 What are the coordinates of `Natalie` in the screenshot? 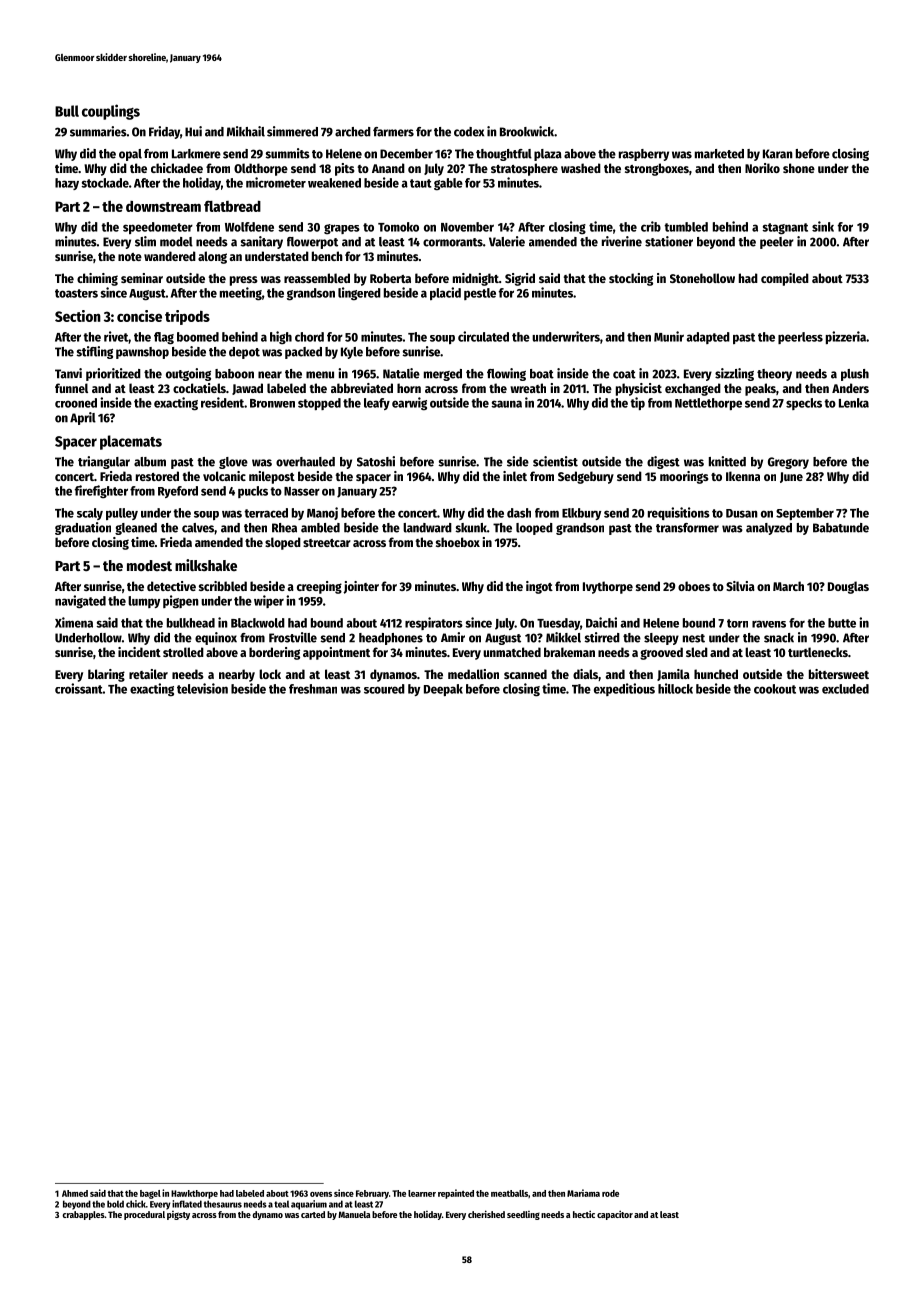 It's located at (401, 373).
